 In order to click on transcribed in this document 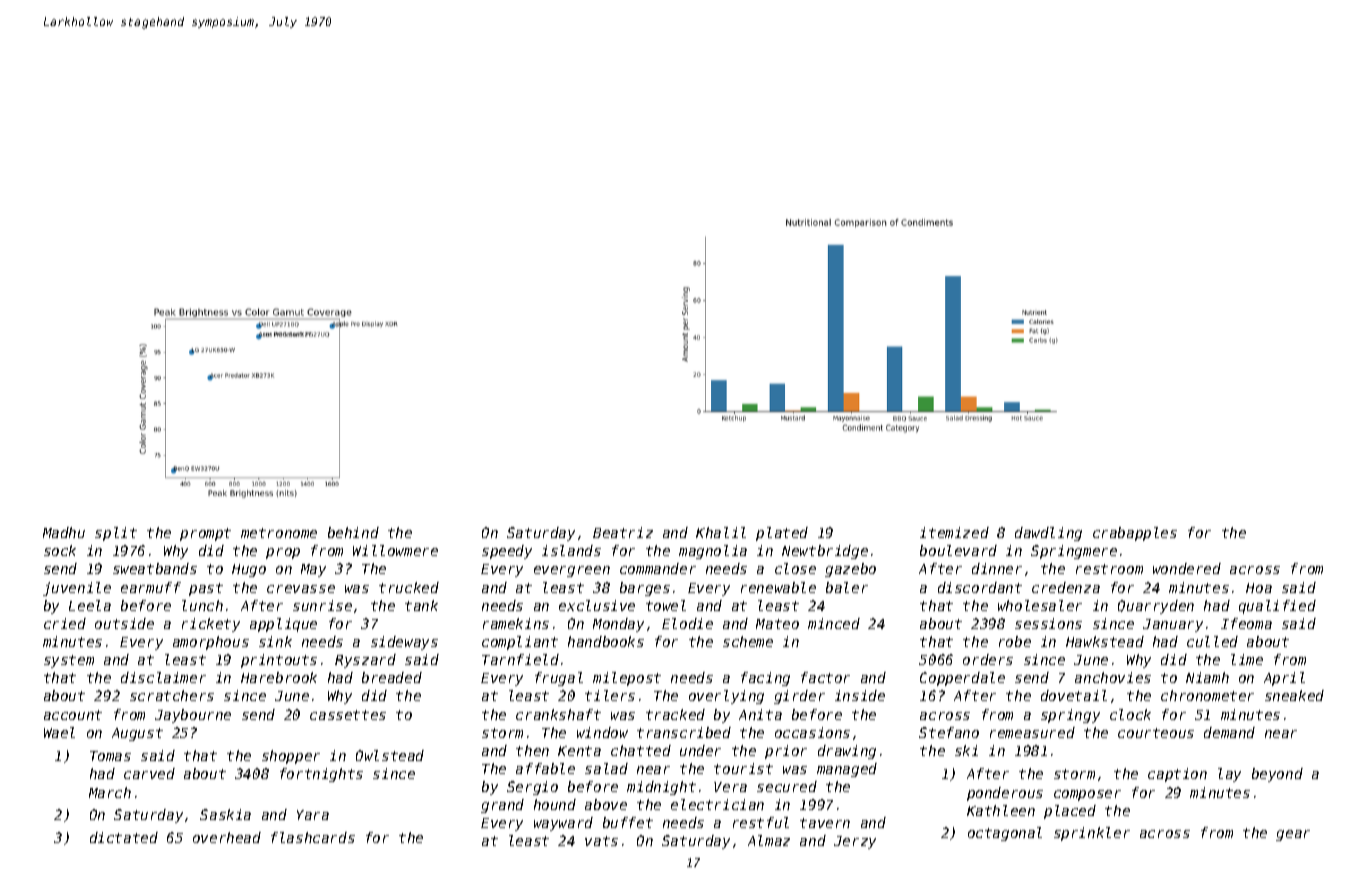, I will do `click(684, 732)`.
